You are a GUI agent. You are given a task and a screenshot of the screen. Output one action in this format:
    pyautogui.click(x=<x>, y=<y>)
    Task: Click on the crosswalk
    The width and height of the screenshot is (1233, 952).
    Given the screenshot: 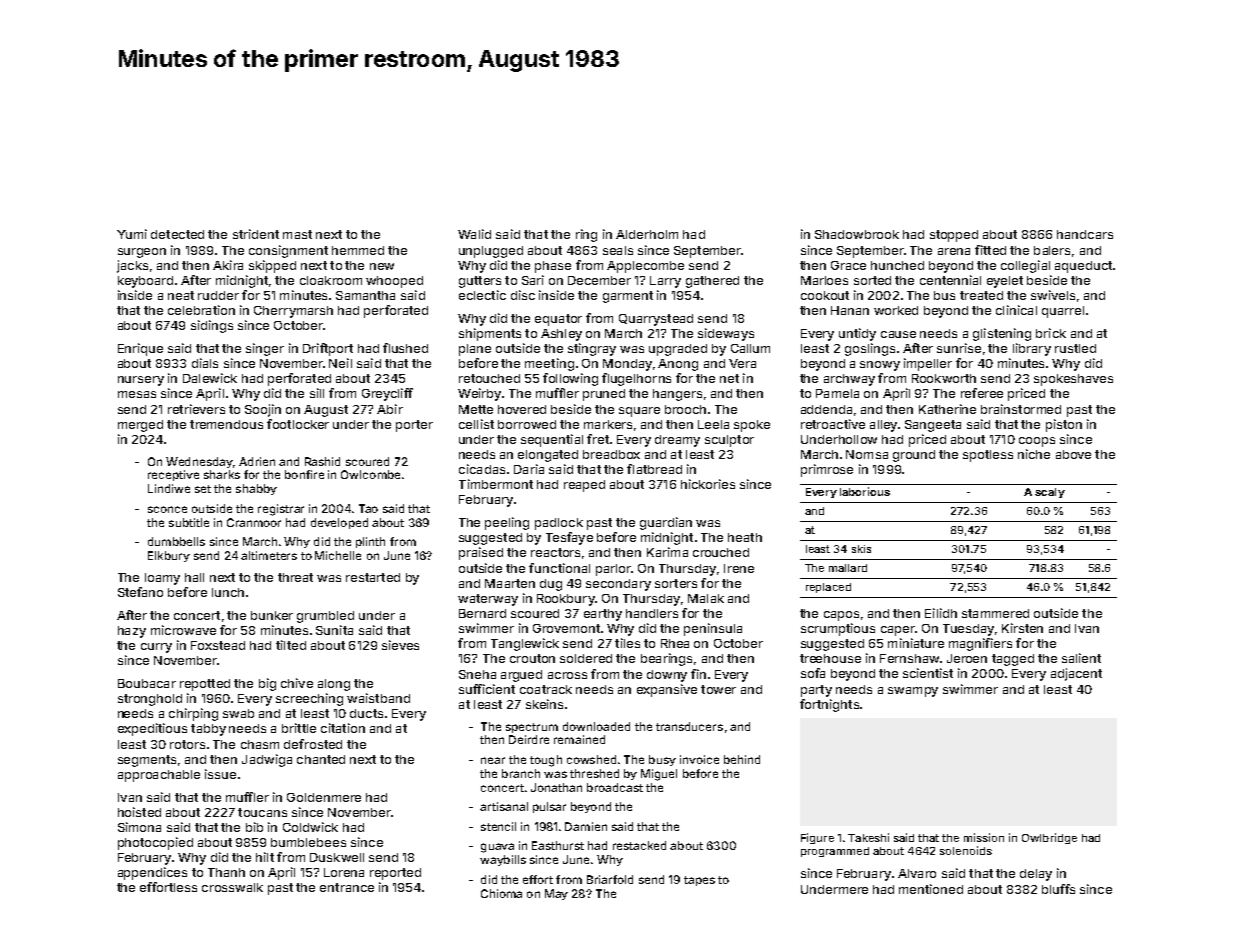 What is the action you would take?
    pyautogui.click(x=232, y=887)
